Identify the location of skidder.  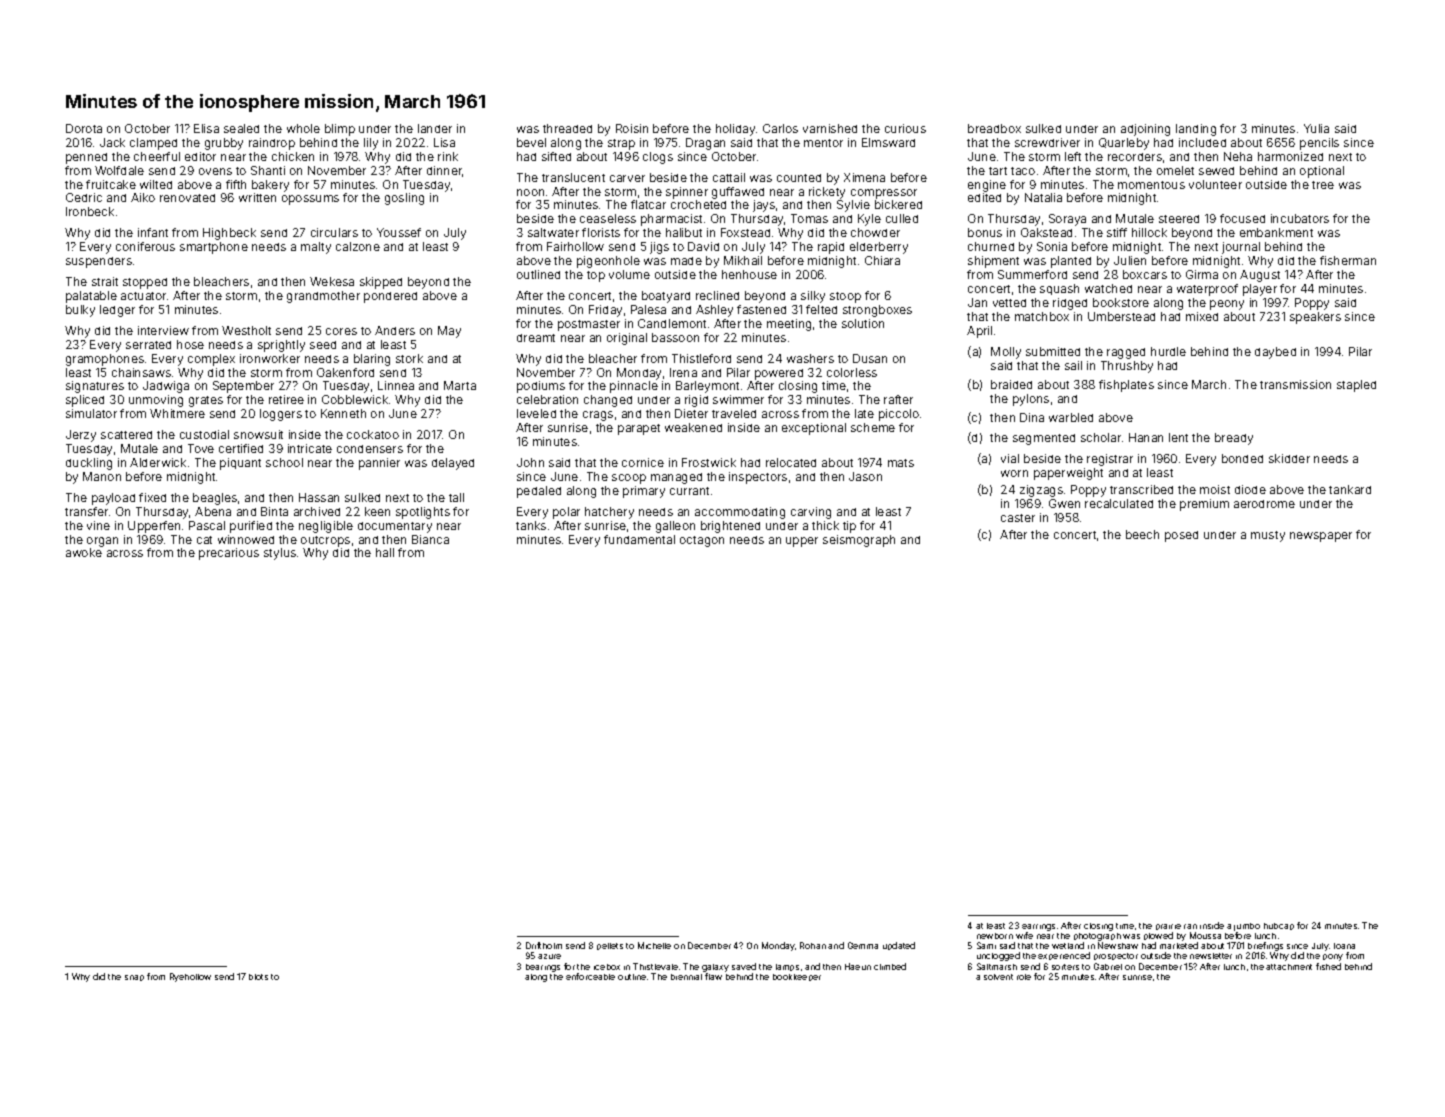
(1289, 458).
